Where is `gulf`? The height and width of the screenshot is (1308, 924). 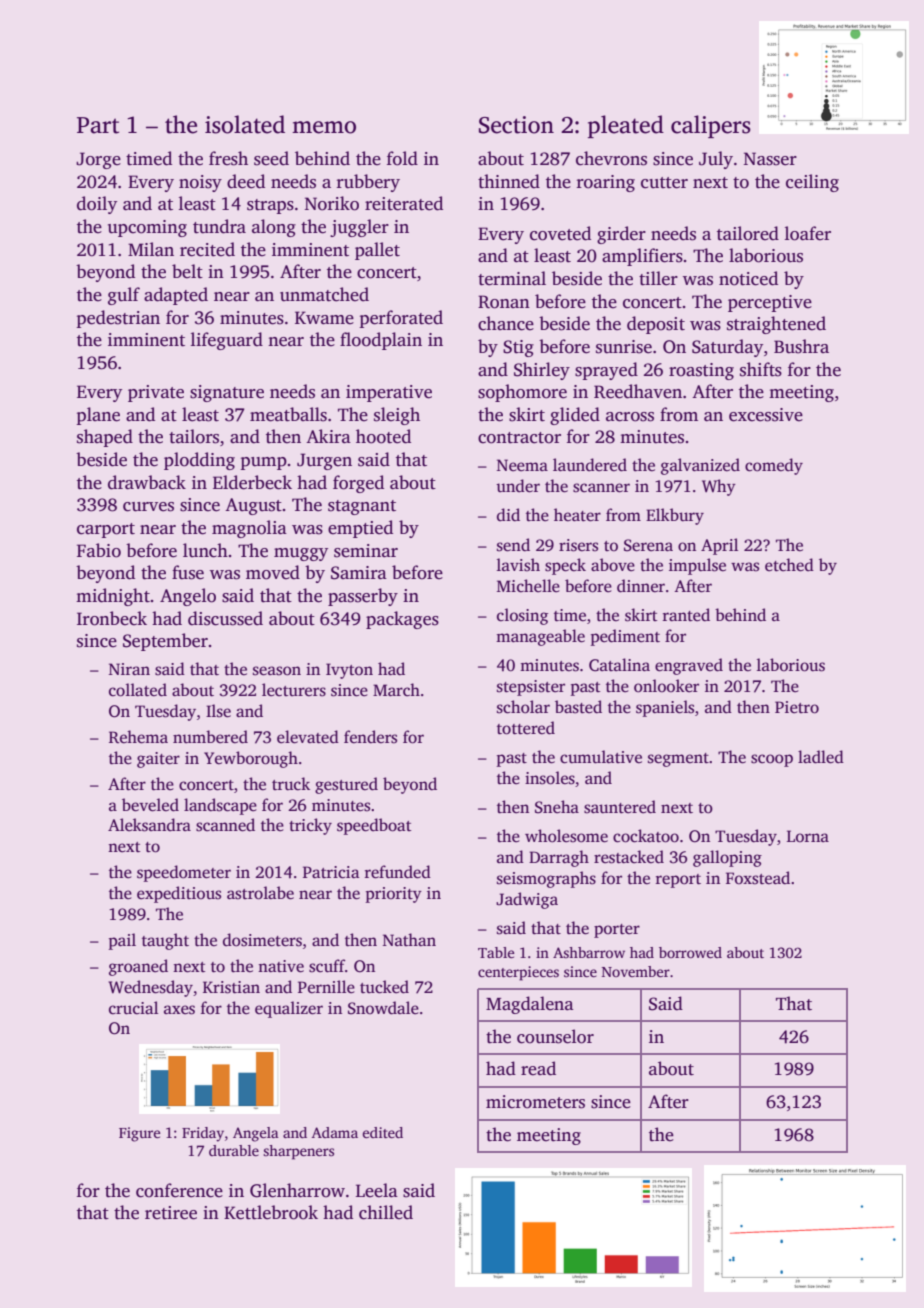 gulf is located at coordinates (124, 296).
